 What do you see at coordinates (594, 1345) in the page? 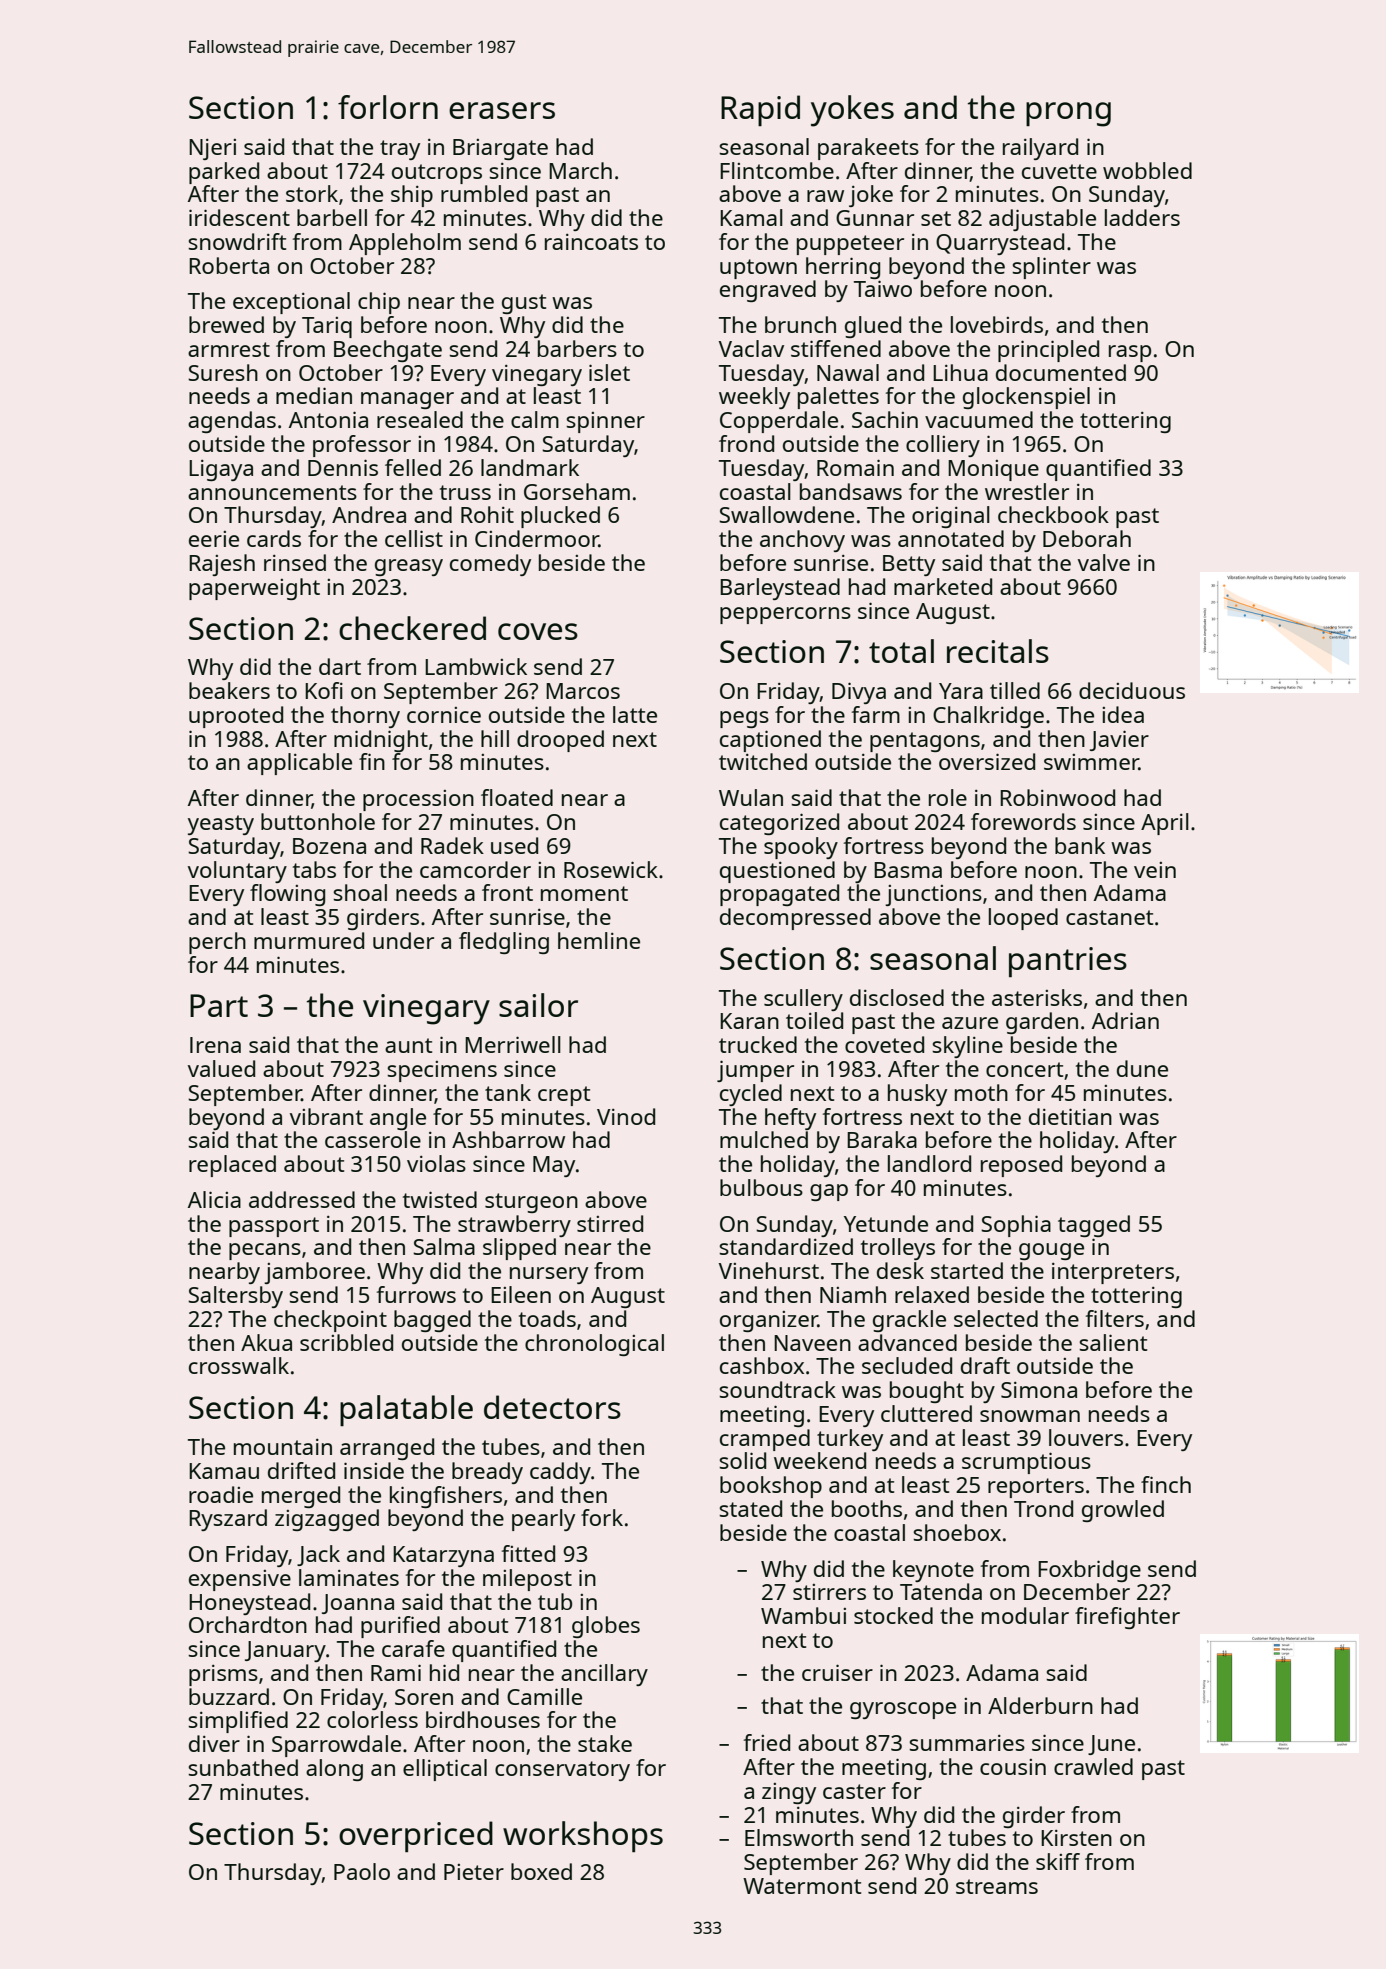
I see `chronological` at bounding box center [594, 1345].
